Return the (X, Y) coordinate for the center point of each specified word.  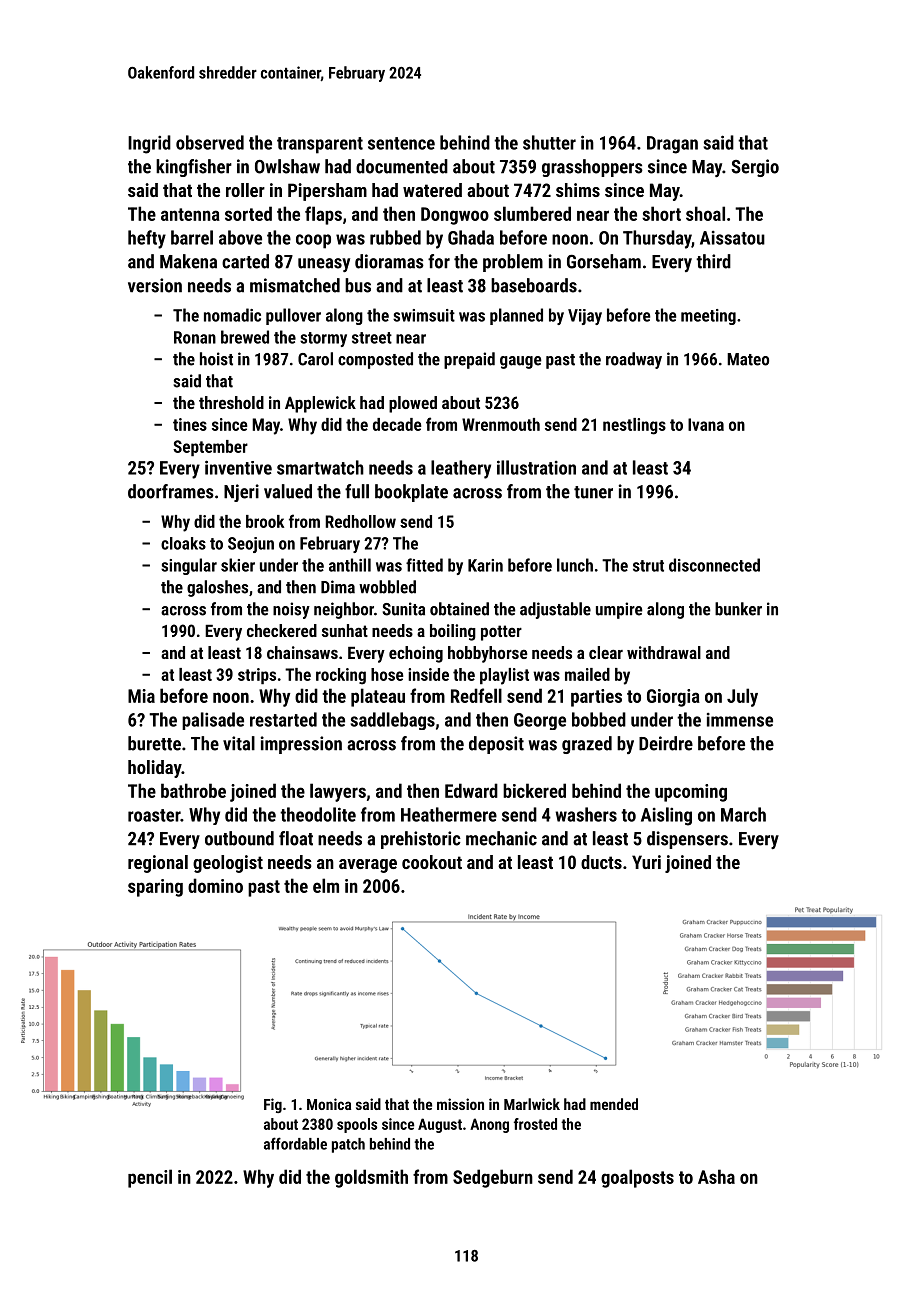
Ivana (706, 424)
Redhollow (360, 521)
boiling (453, 632)
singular (189, 566)
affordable (295, 1143)
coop (313, 241)
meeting (708, 317)
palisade (213, 721)
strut (648, 566)
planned (516, 316)
